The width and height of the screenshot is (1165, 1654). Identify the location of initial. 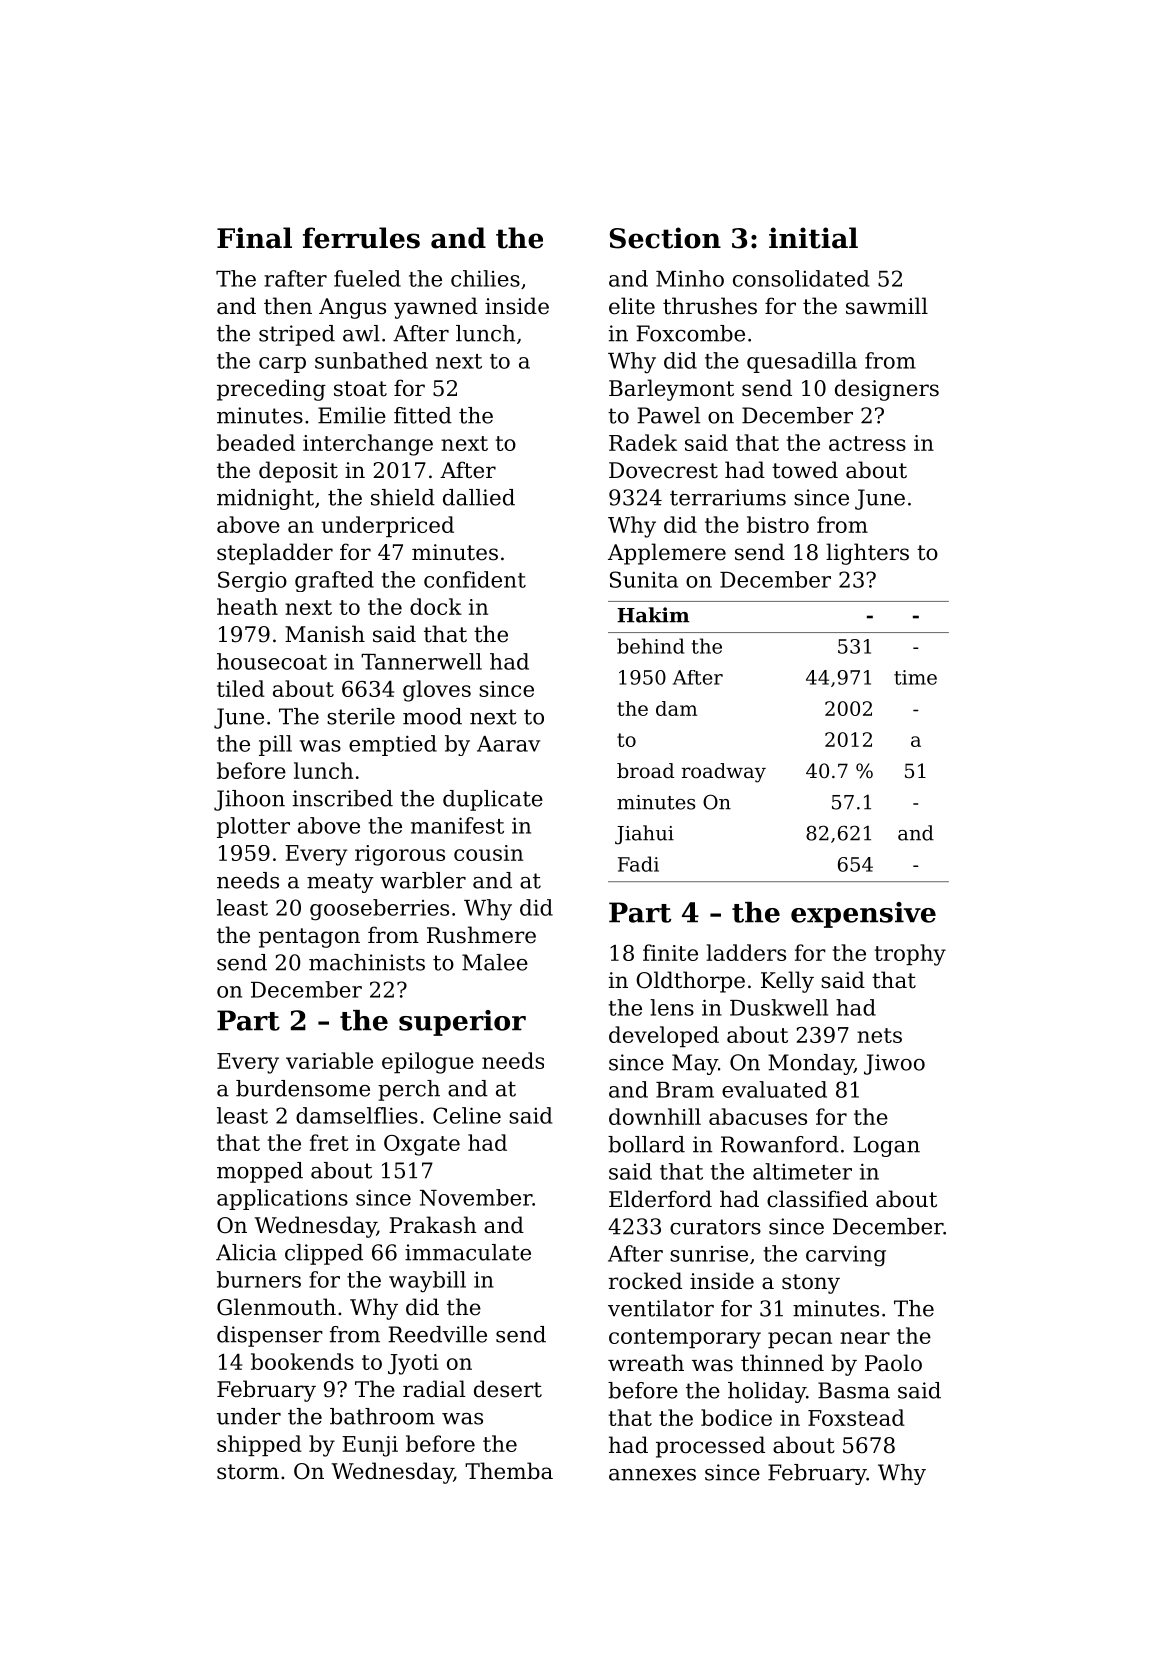
(813, 238).
